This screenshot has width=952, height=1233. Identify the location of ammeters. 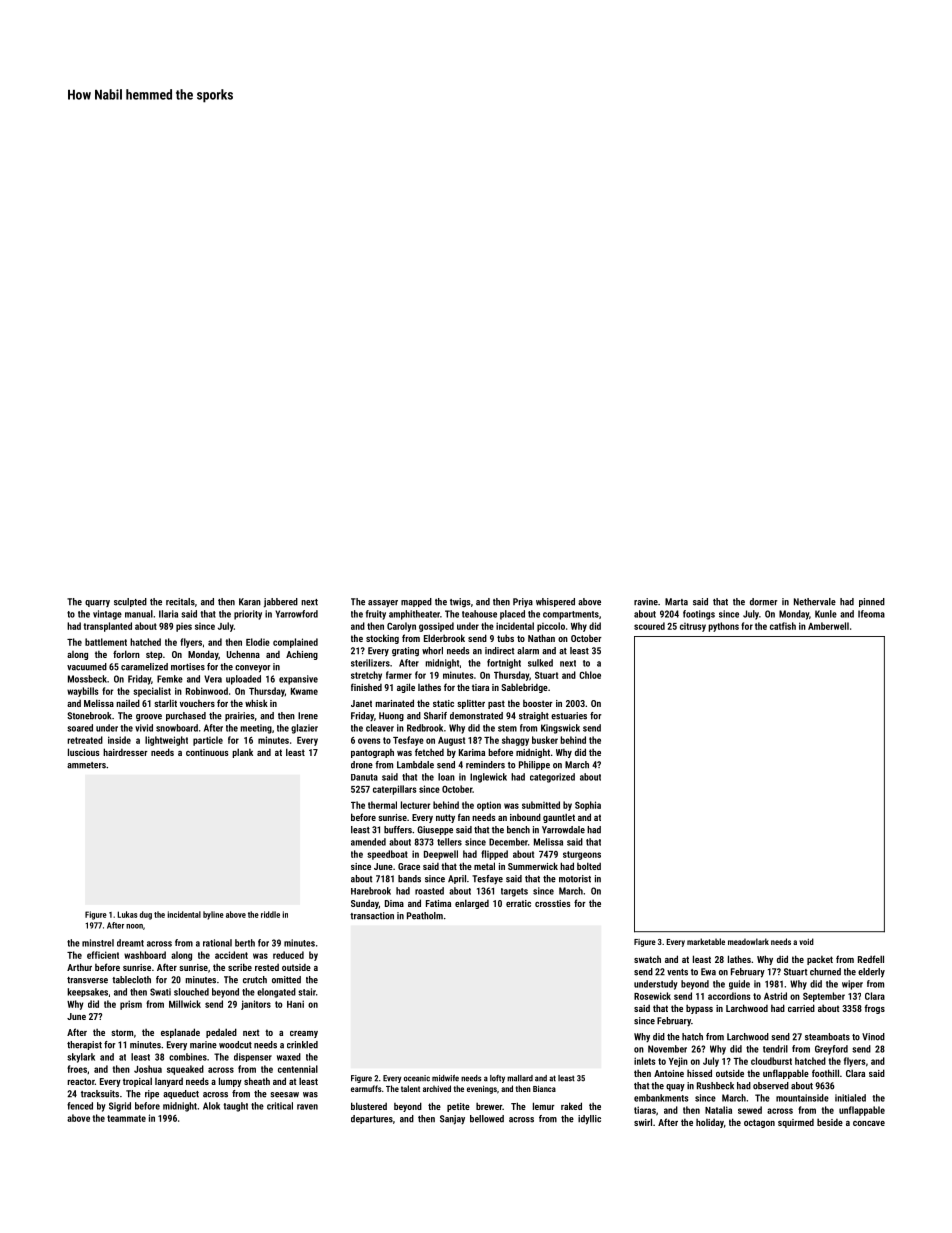
(86, 765).
